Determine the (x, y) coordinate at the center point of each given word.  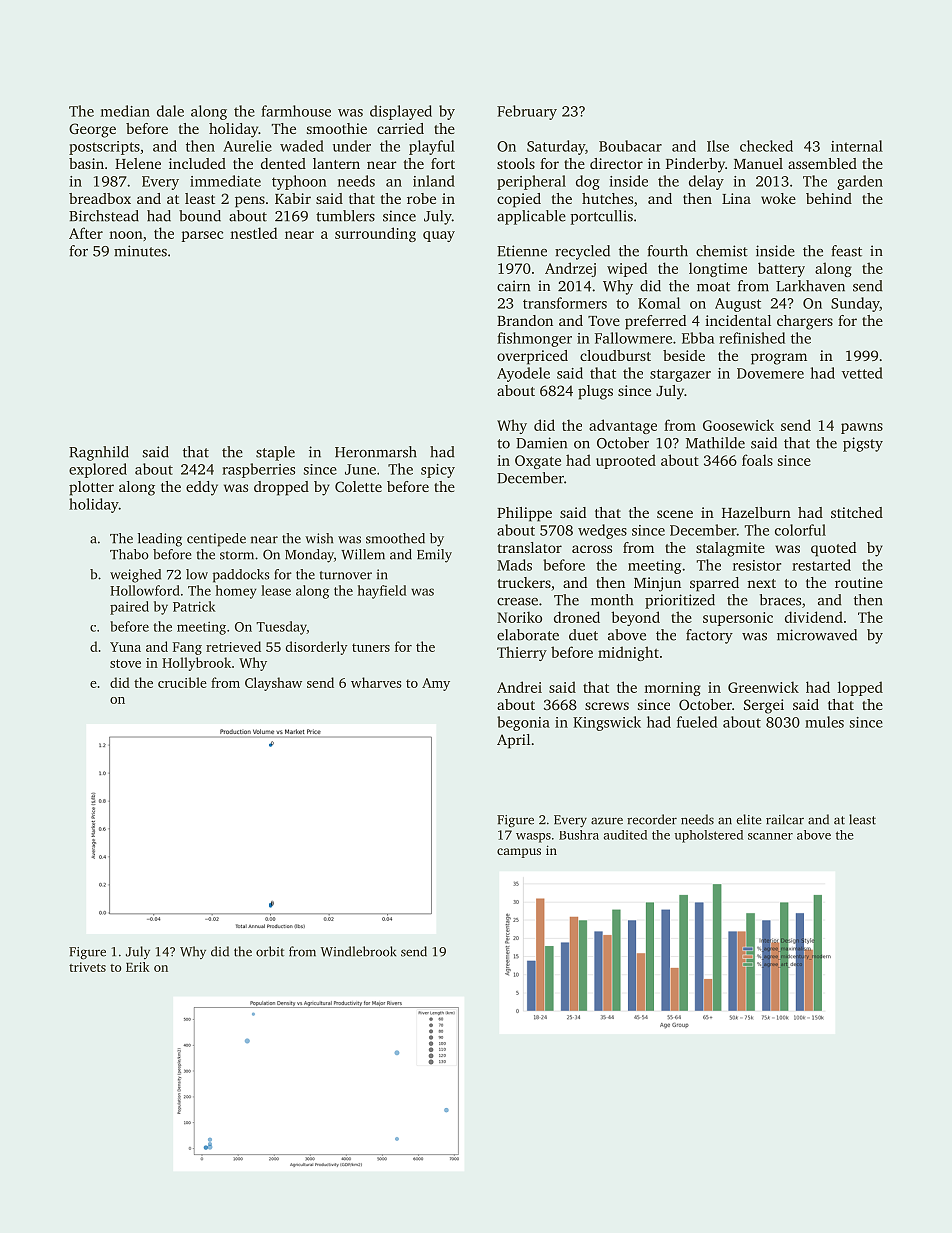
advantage (623, 426)
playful (432, 147)
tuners (371, 647)
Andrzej (570, 269)
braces (780, 600)
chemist (722, 251)
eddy (202, 488)
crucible (182, 682)
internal (857, 146)
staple (275, 453)
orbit (270, 951)
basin (86, 163)
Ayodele (523, 374)
